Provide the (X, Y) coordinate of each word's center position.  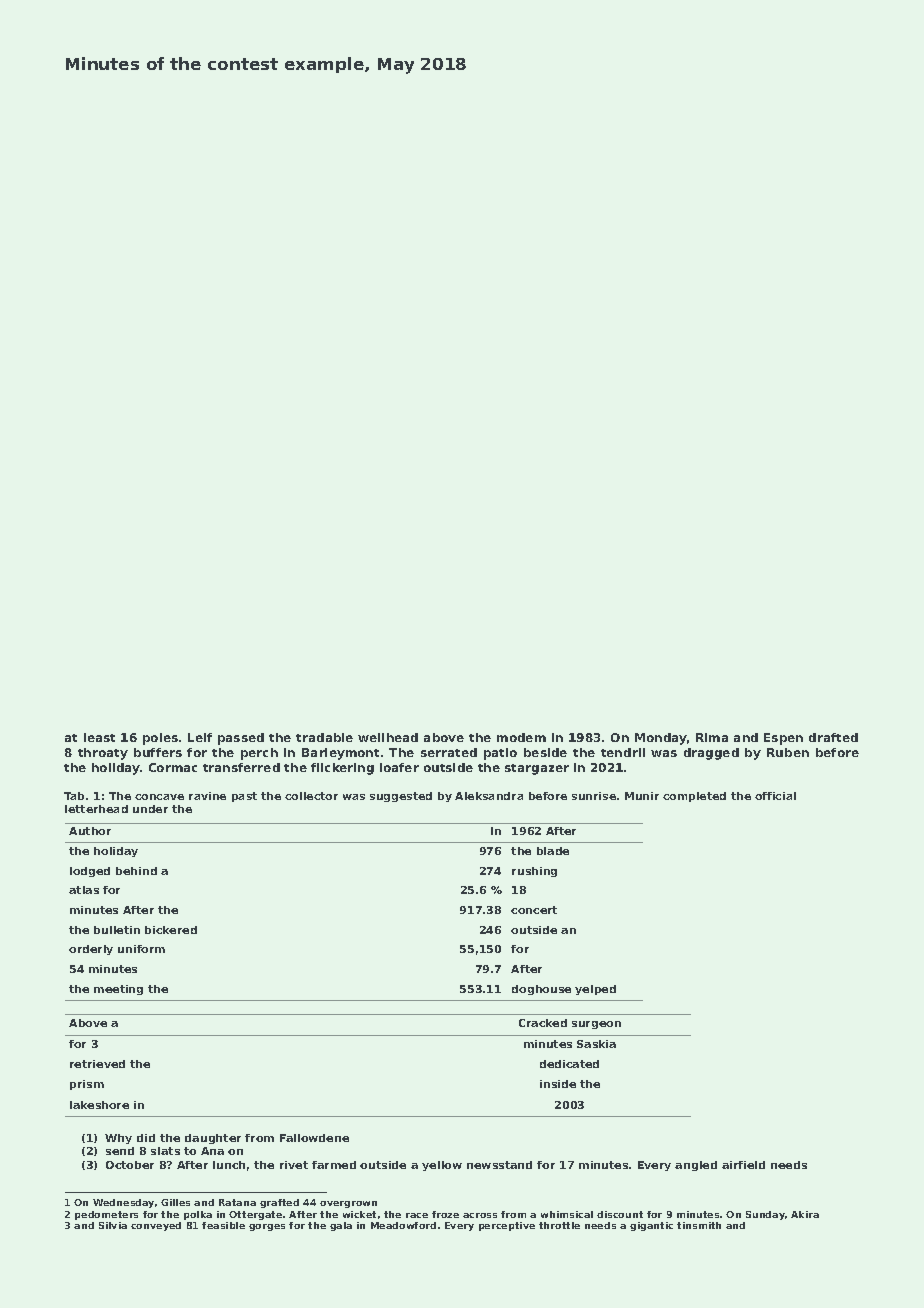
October (130, 1165)
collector (311, 796)
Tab (74, 796)
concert (534, 910)
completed (694, 797)
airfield (743, 1165)
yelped (595, 990)
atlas (84, 890)
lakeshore (99, 1105)
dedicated (569, 1064)
